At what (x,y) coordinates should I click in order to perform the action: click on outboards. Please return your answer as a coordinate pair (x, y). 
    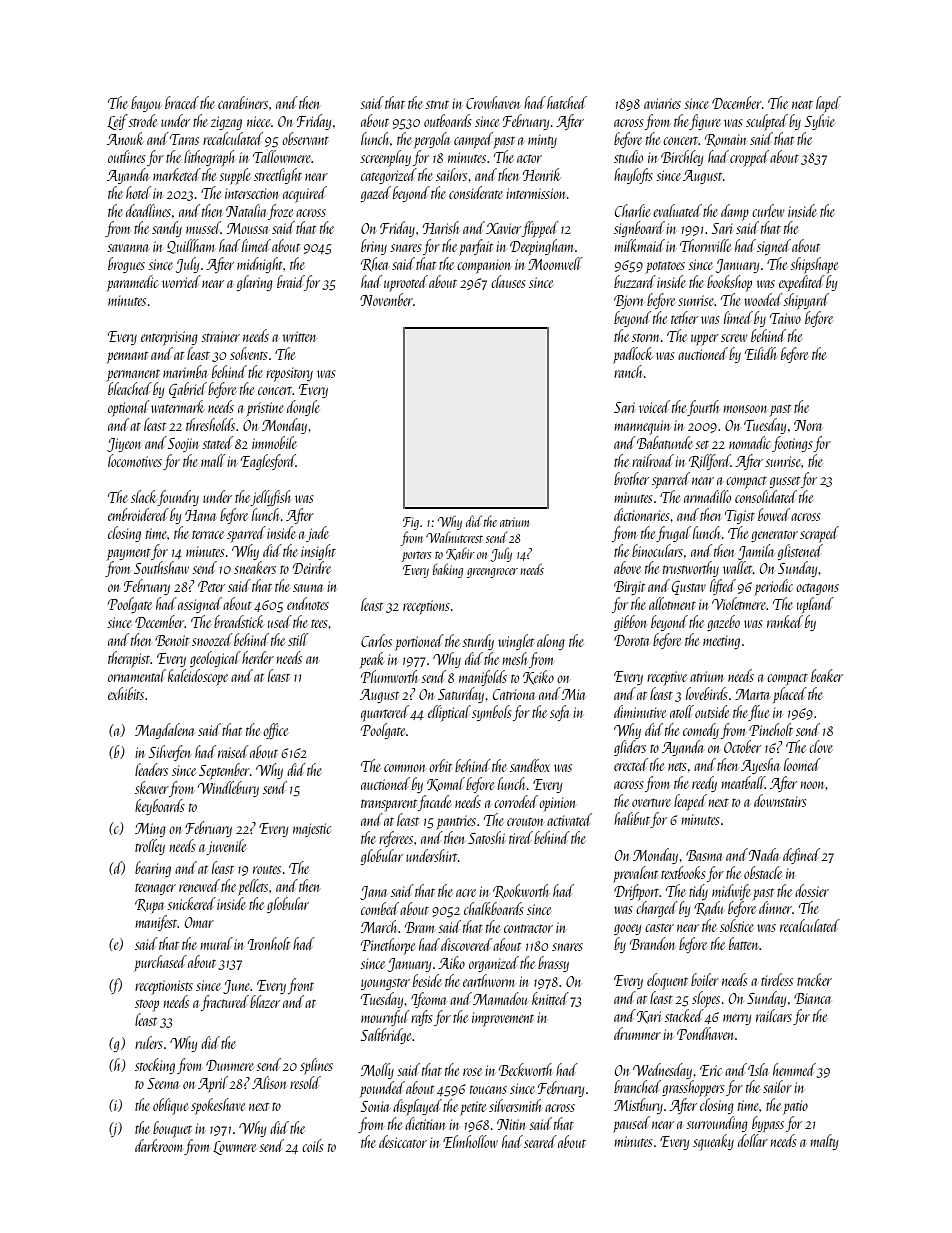
    Looking at the image, I should click on (448, 120).
